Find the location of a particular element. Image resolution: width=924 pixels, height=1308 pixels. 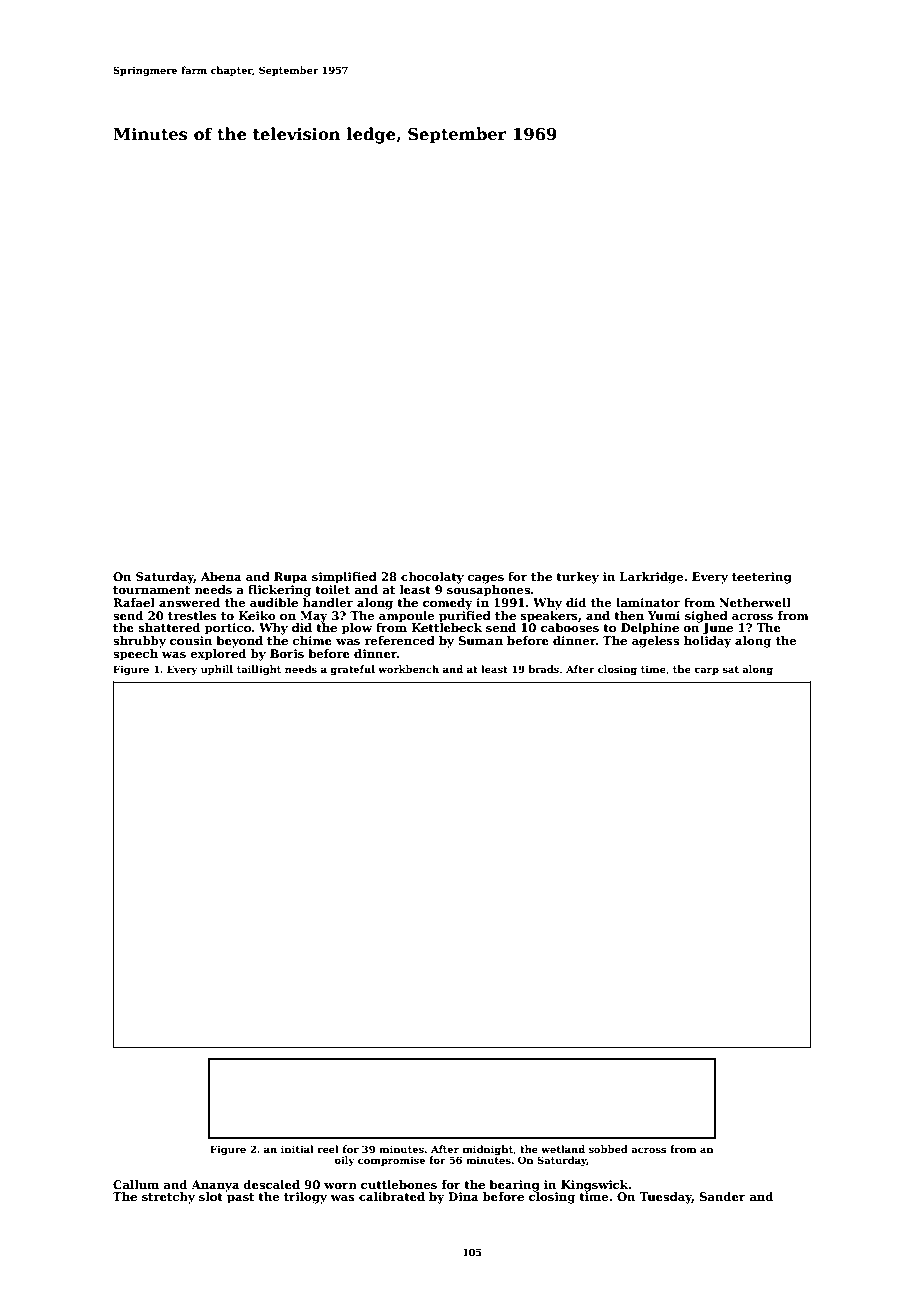

simplified is located at coordinates (344, 578).
